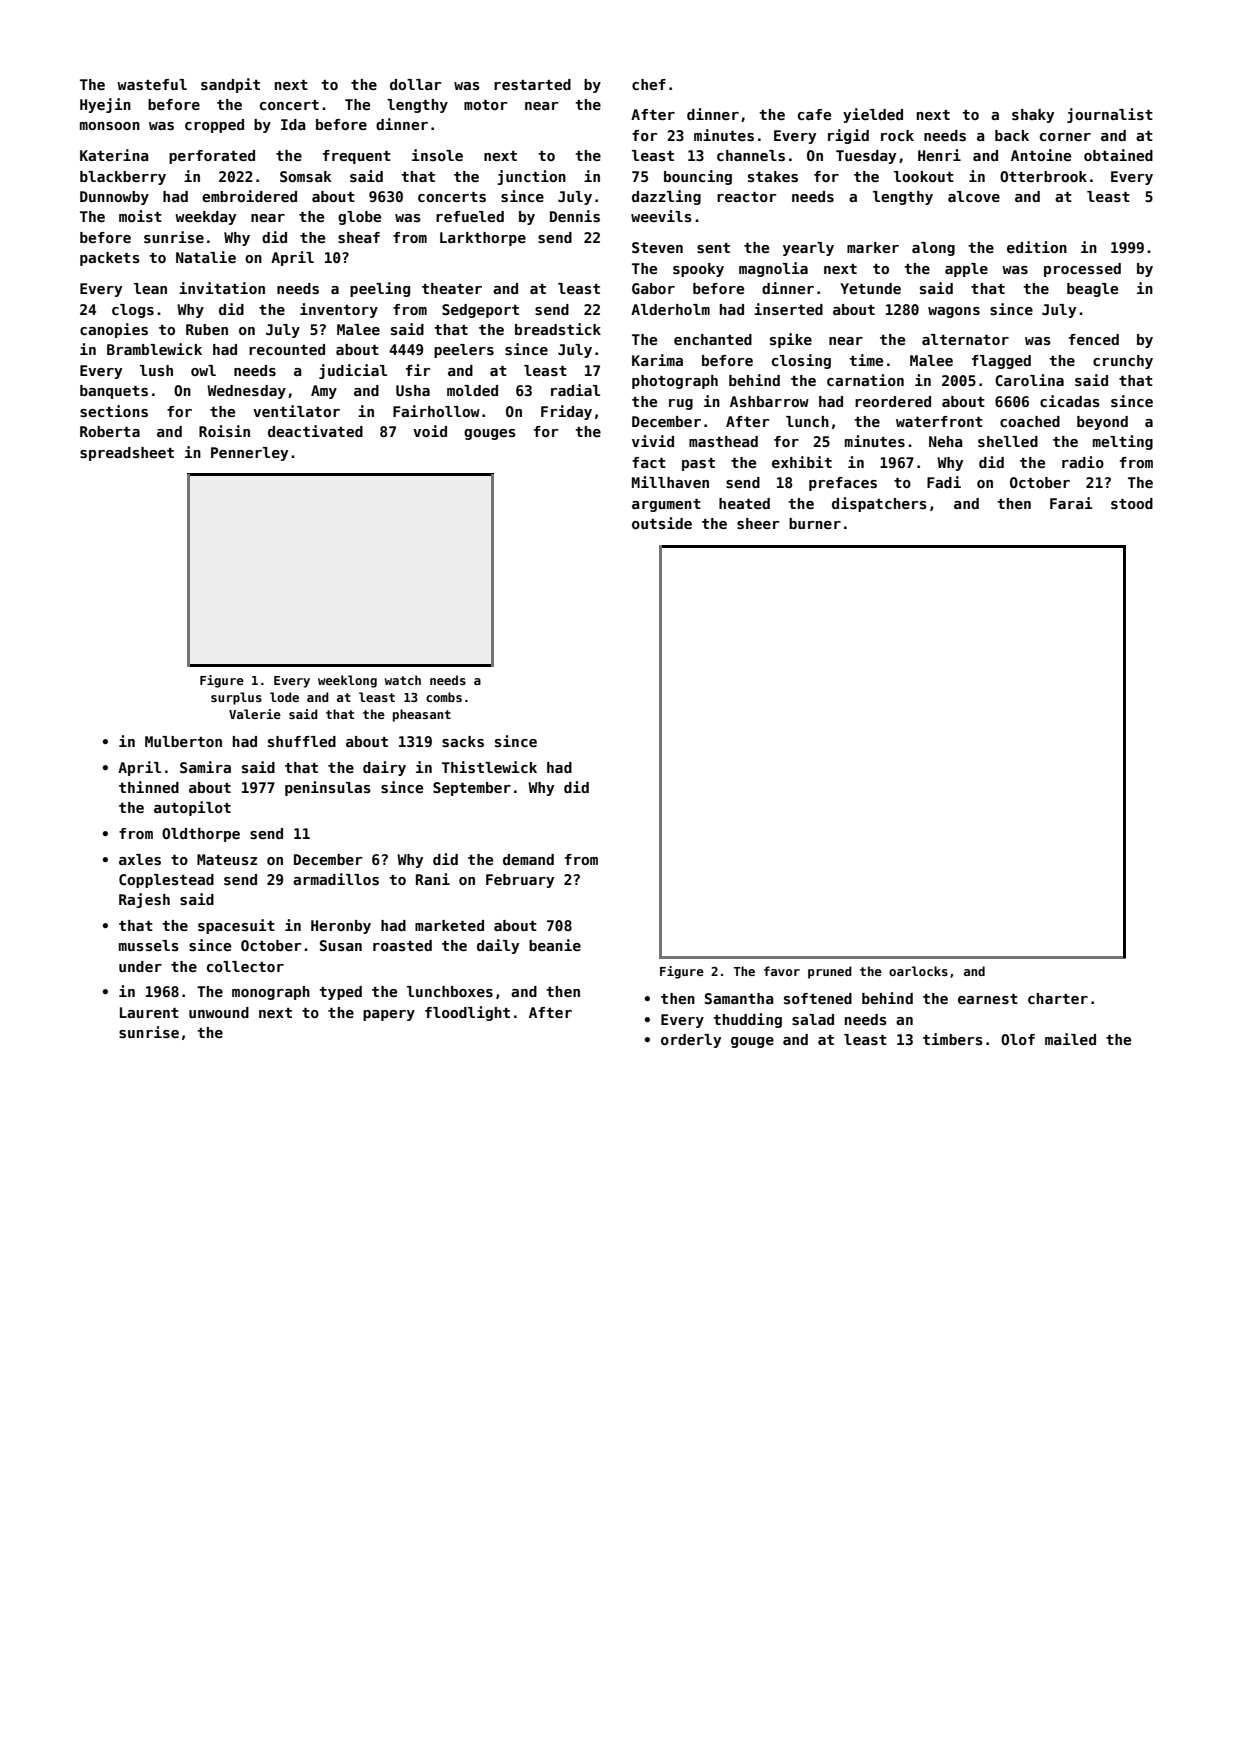  What do you see at coordinates (1102, 423) in the screenshot?
I see `beyond` at bounding box center [1102, 423].
